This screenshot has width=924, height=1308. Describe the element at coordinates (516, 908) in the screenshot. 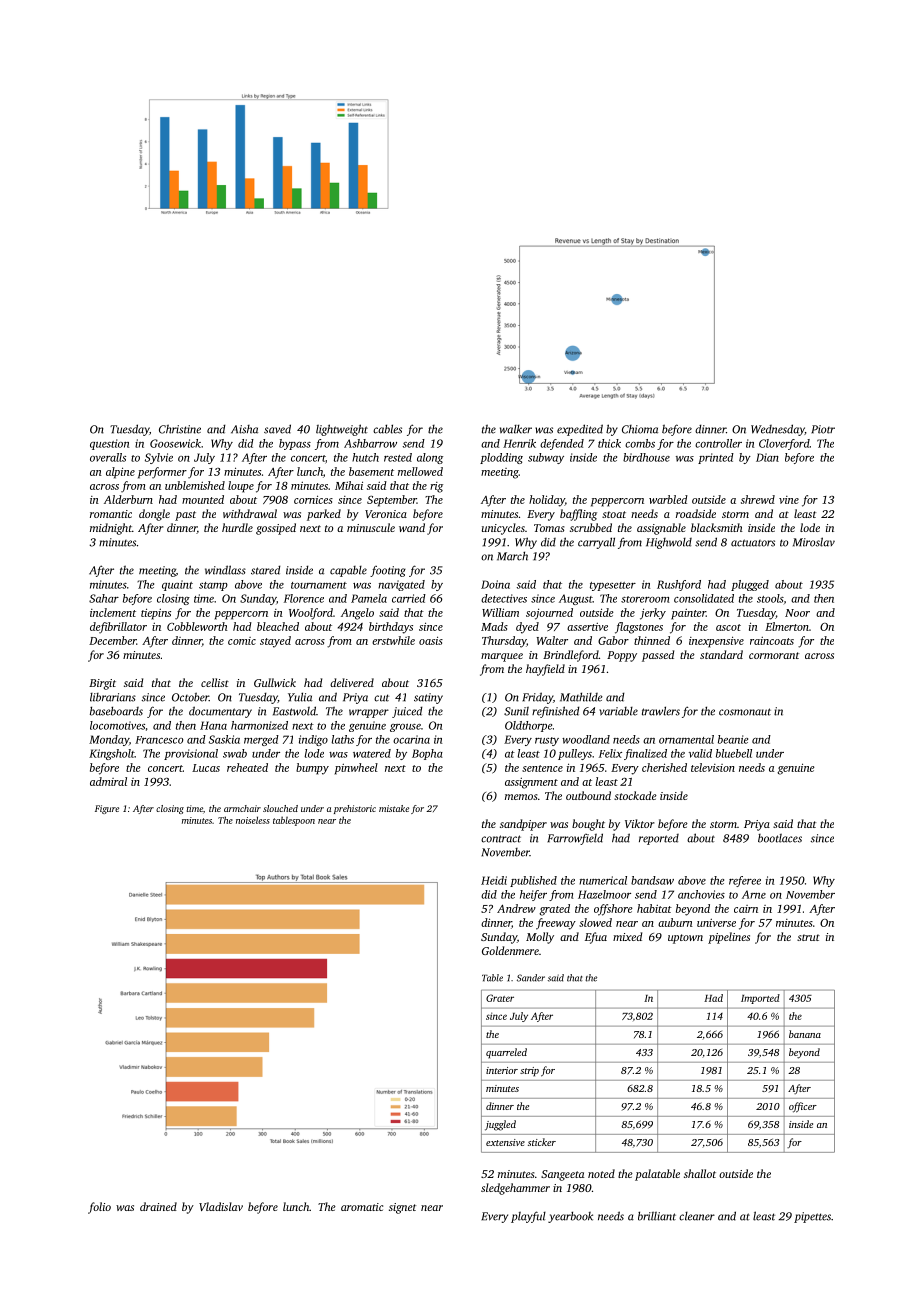

I see `Andrew` at that location.
